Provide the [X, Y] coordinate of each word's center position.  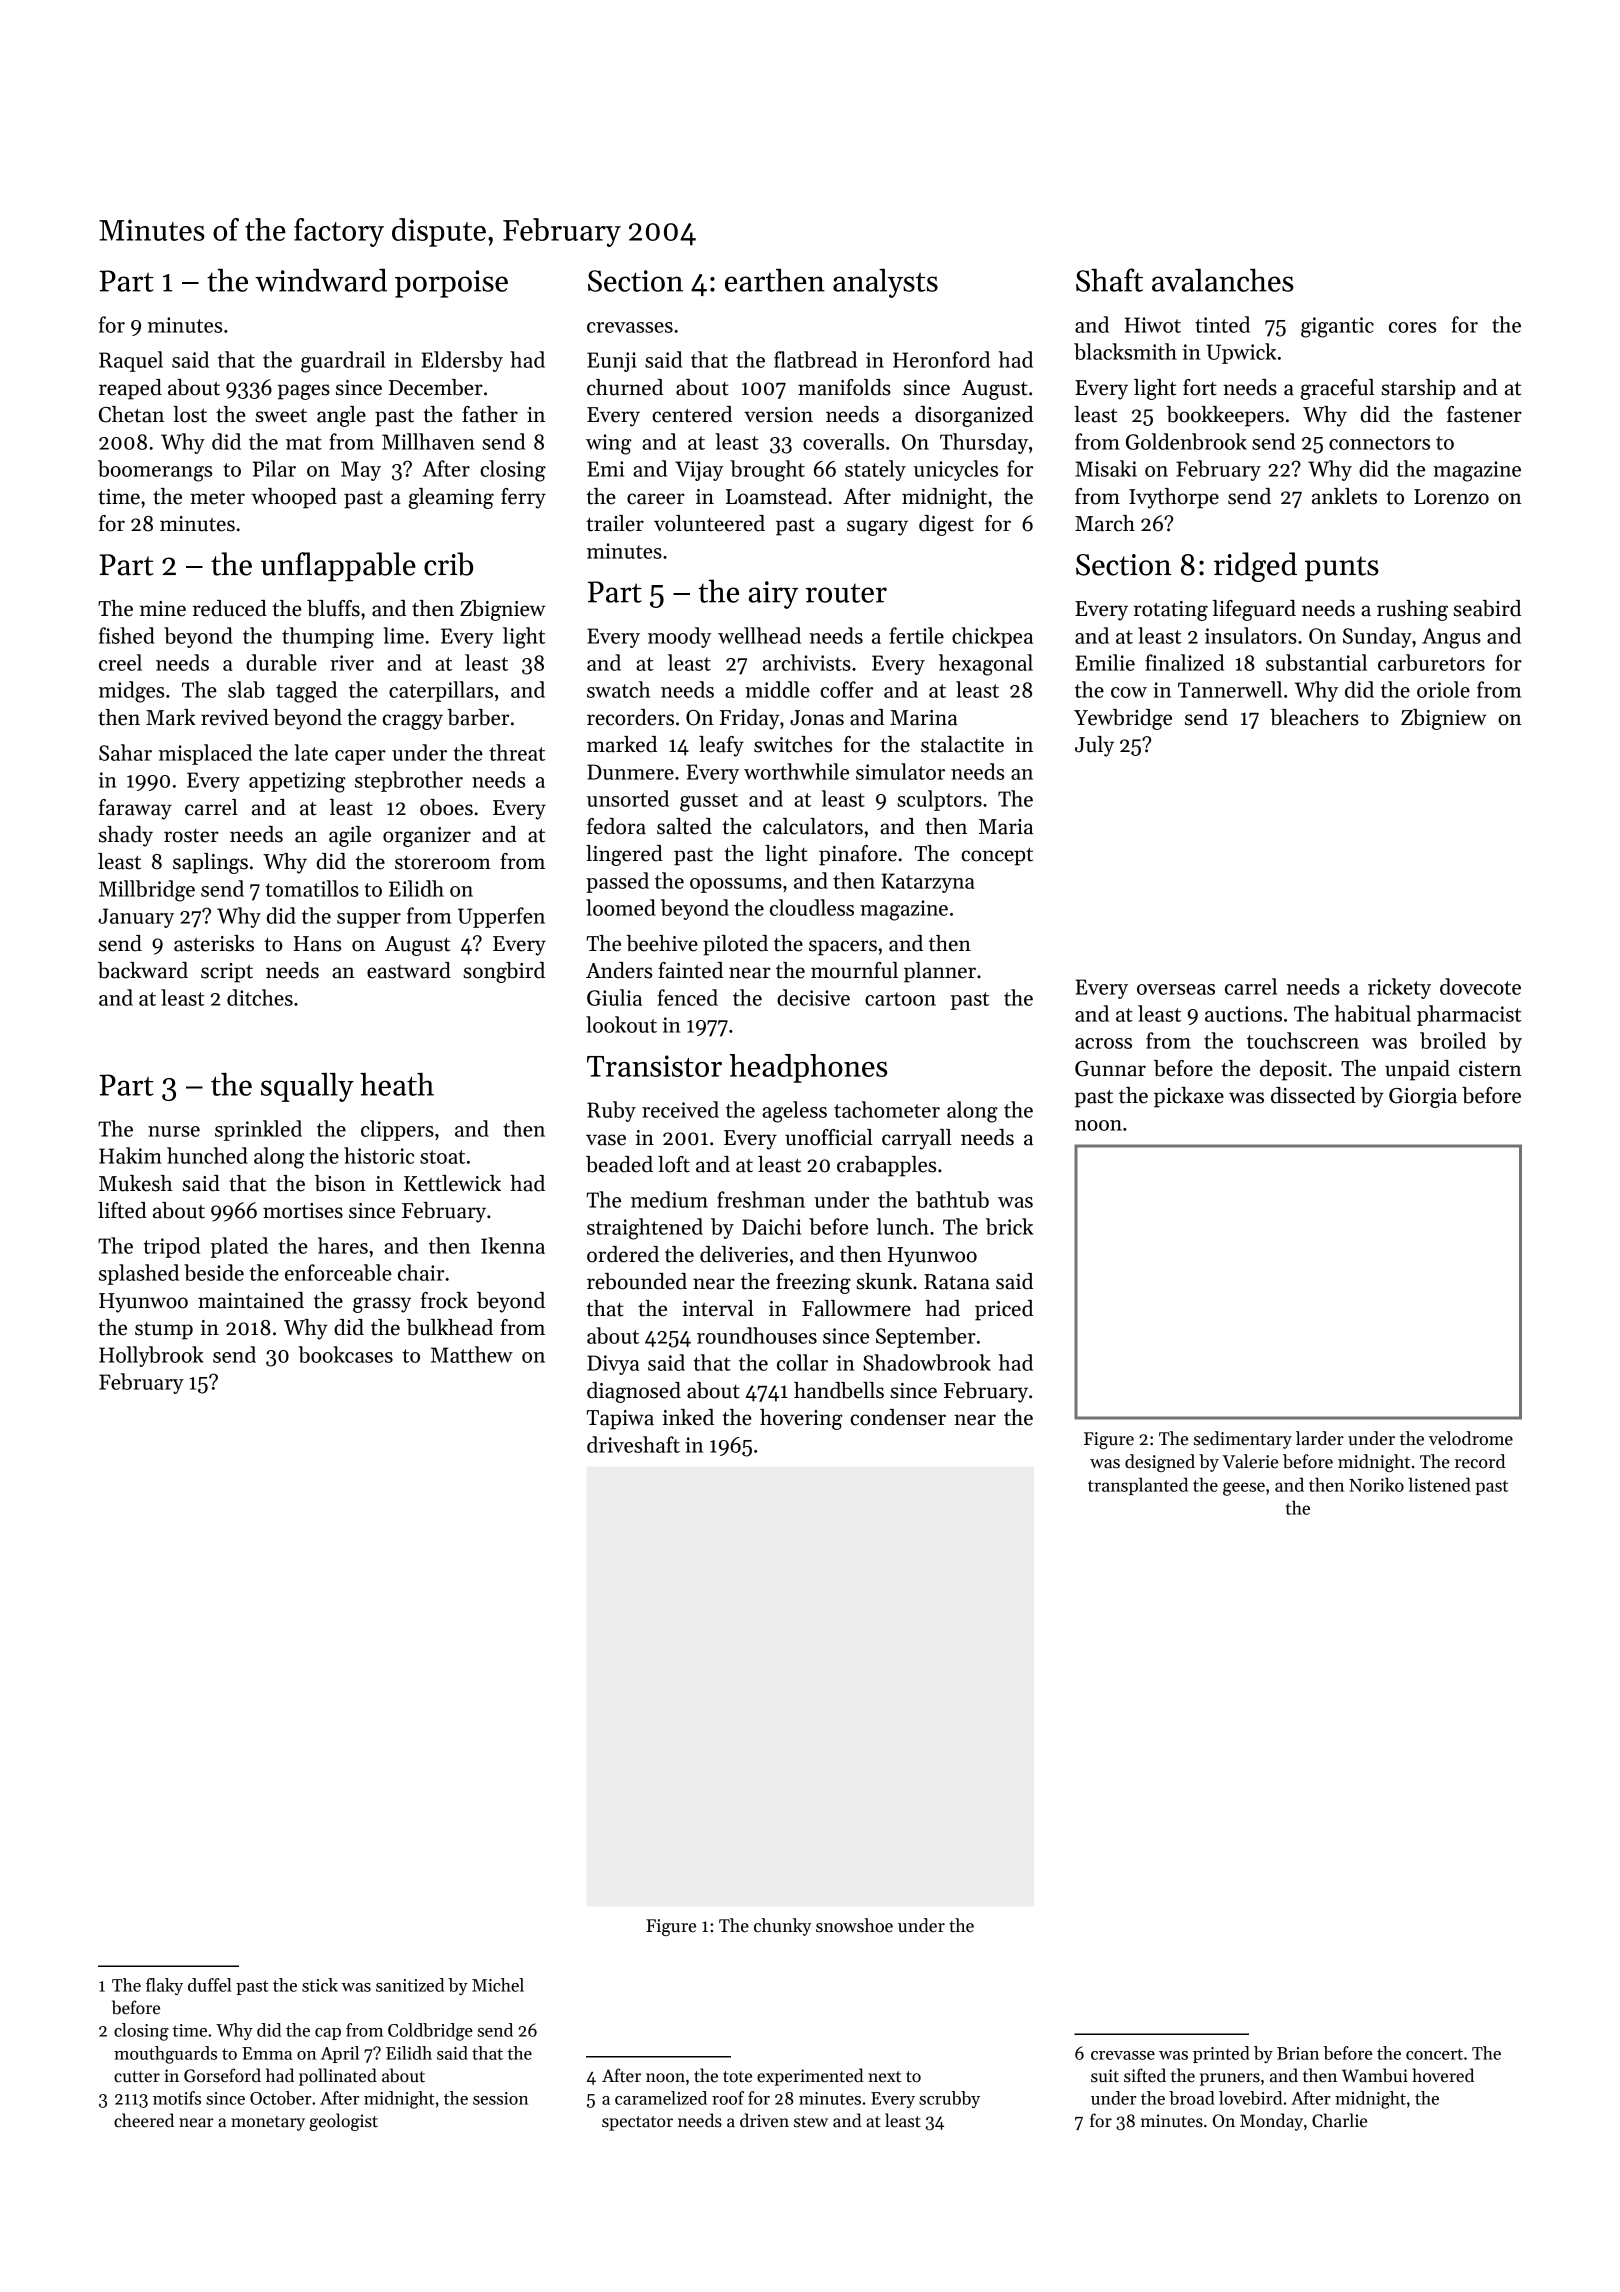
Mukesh [136, 1183]
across [1103, 1043]
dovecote [1480, 986]
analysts [885, 283]
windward [321, 280]
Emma [267, 2053]
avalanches [1223, 280]
